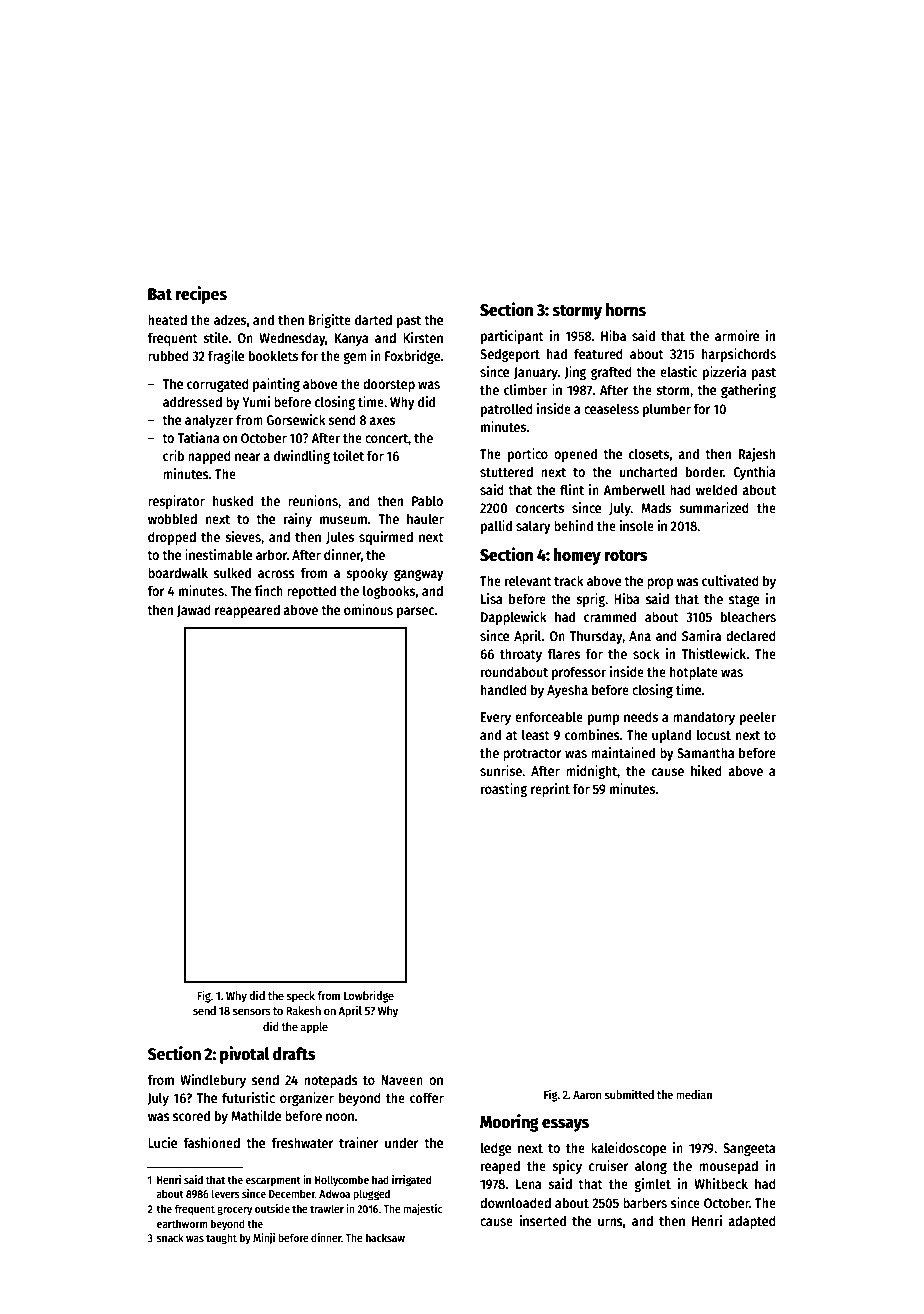 This image has width=924, height=1314. I want to click on Lowbridge, so click(369, 996).
